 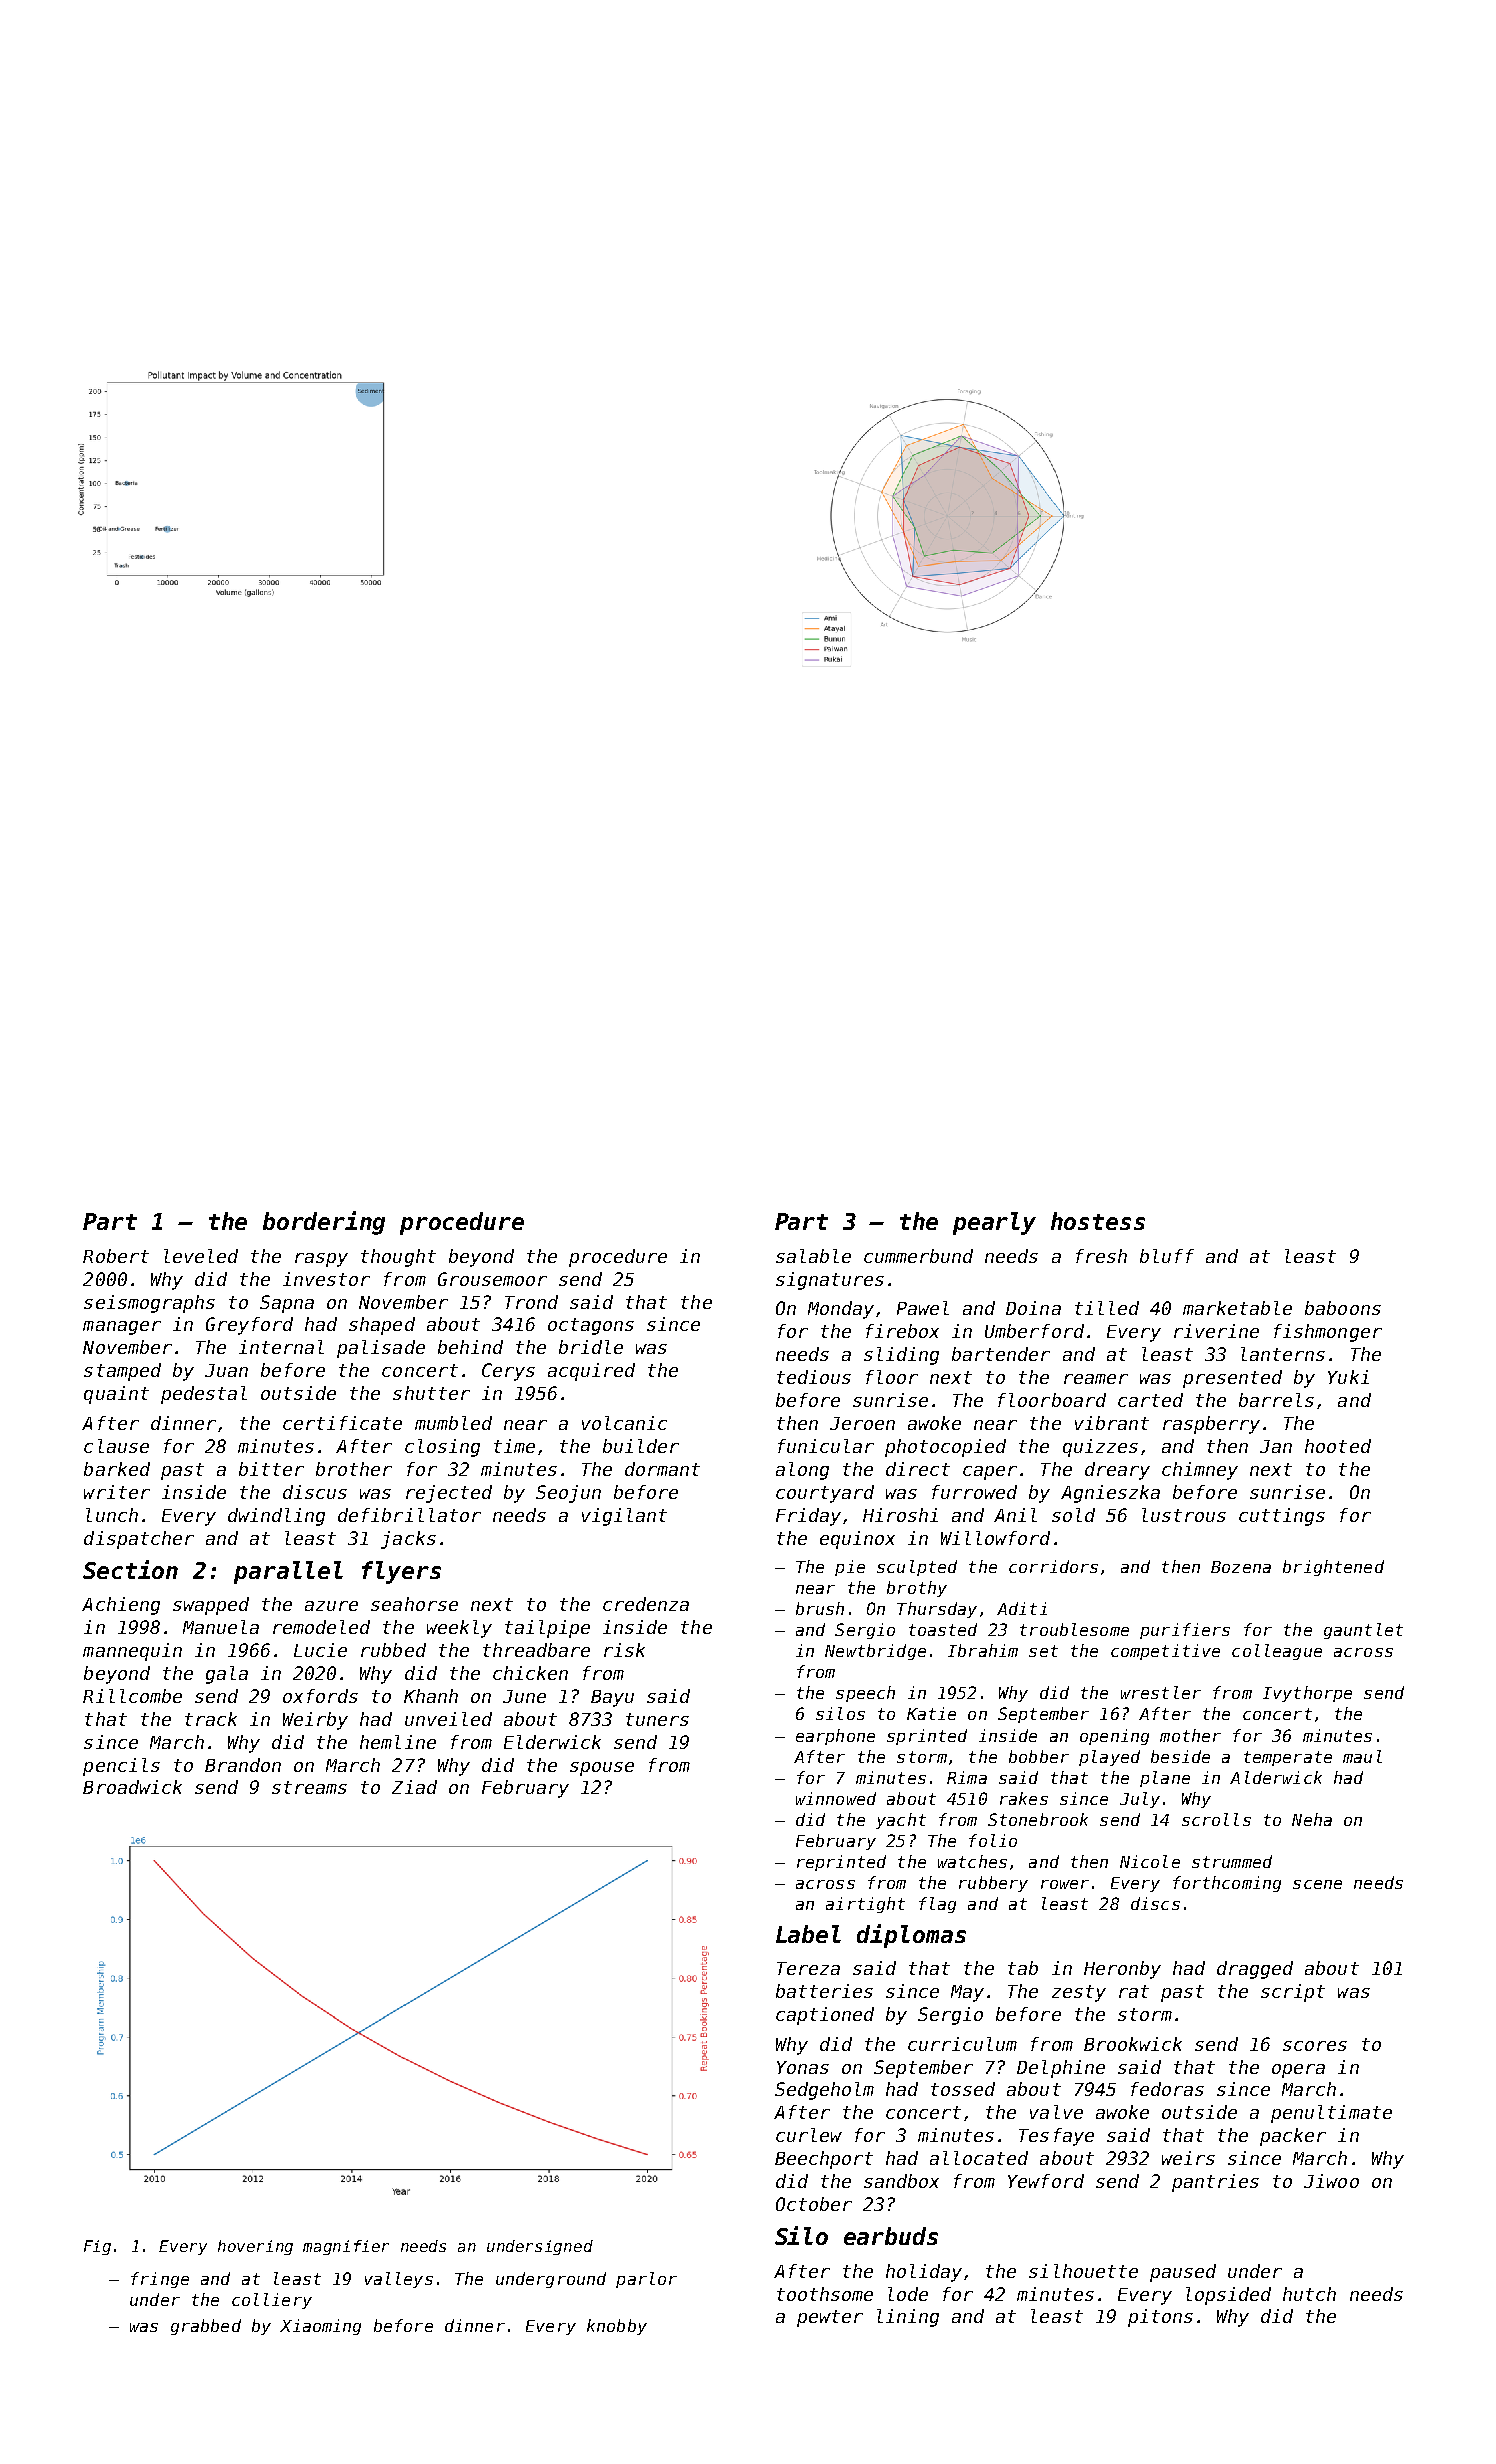 I want to click on Ivythorpe, so click(x=1307, y=1694).
